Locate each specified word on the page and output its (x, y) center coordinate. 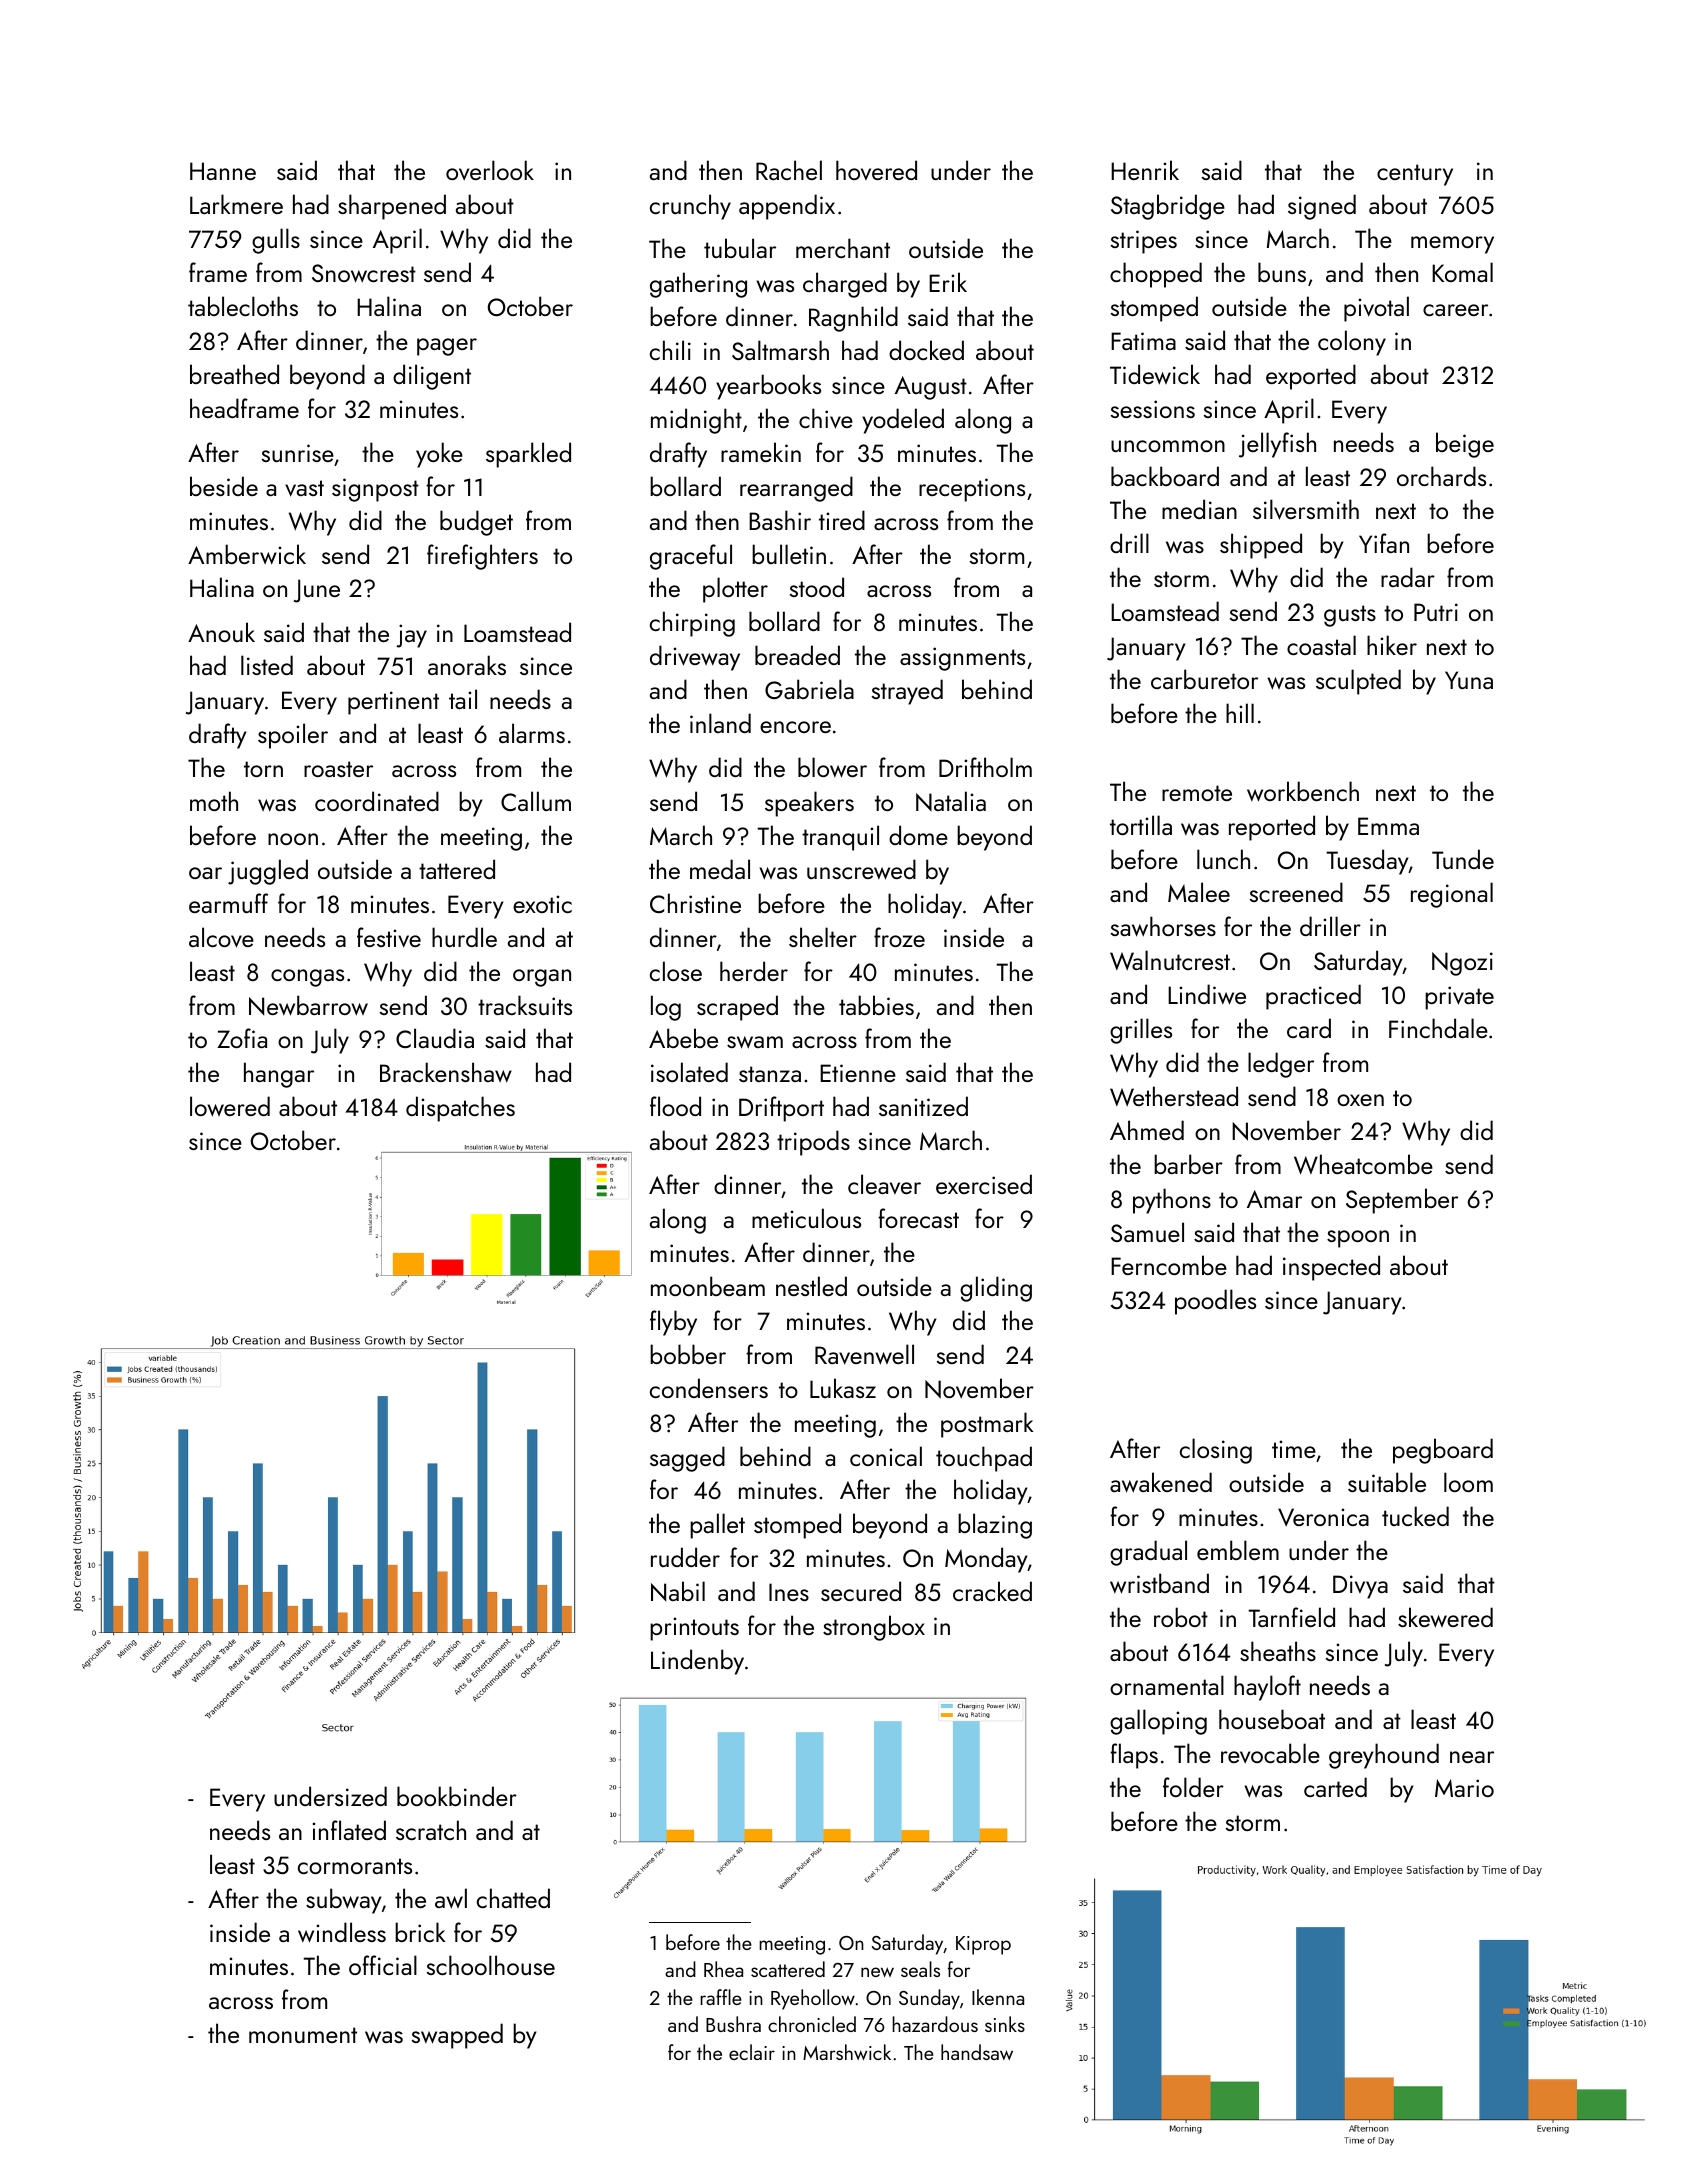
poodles (1215, 1302)
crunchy (690, 207)
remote (1197, 793)
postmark (987, 1425)
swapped (457, 2036)
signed (1322, 207)
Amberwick (247, 554)
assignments (962, 659)
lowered (230, 1106)
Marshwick (847, 2052)
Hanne (223, 171)
